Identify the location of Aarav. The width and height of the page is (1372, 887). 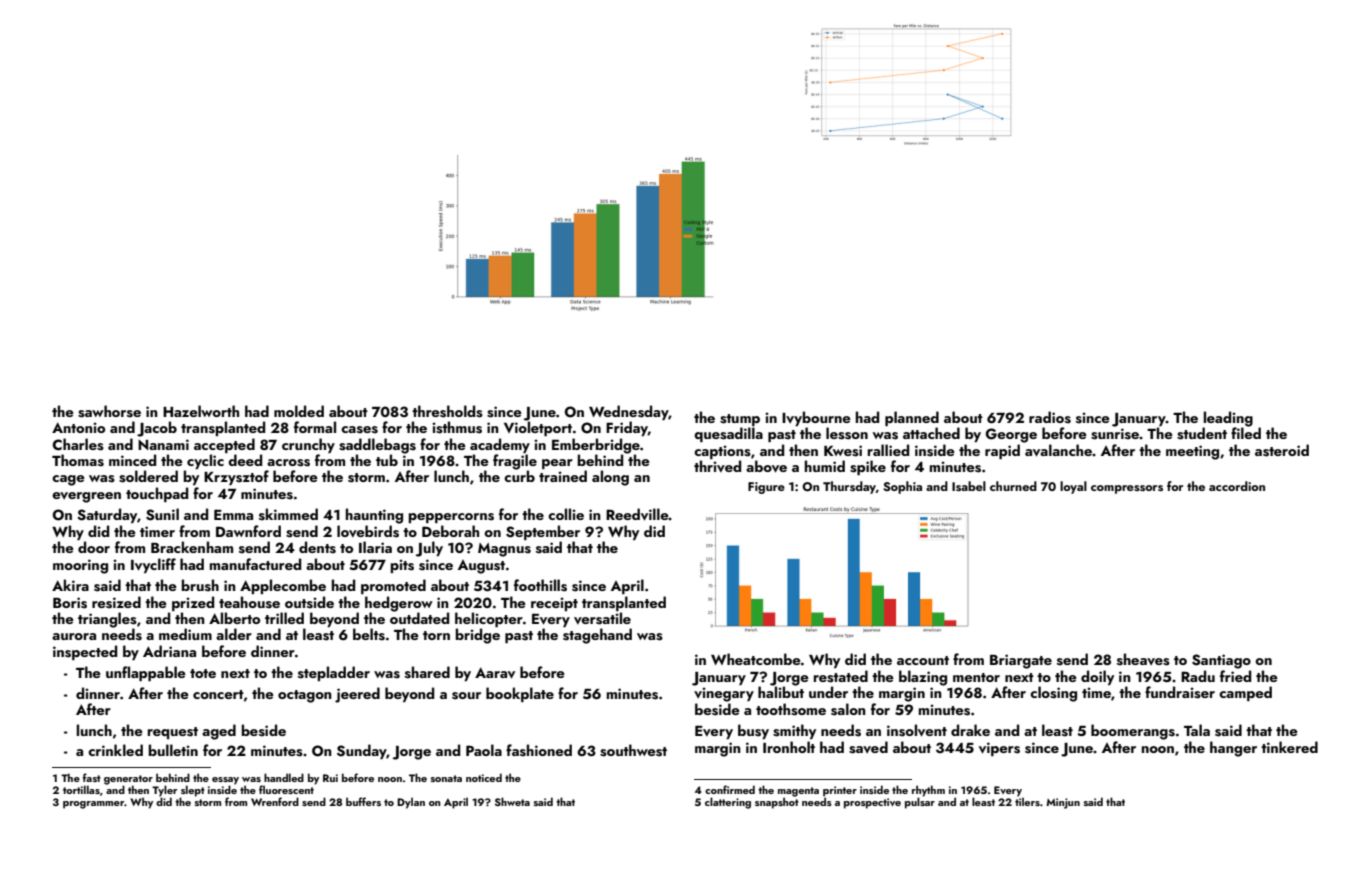
(495, 673).
